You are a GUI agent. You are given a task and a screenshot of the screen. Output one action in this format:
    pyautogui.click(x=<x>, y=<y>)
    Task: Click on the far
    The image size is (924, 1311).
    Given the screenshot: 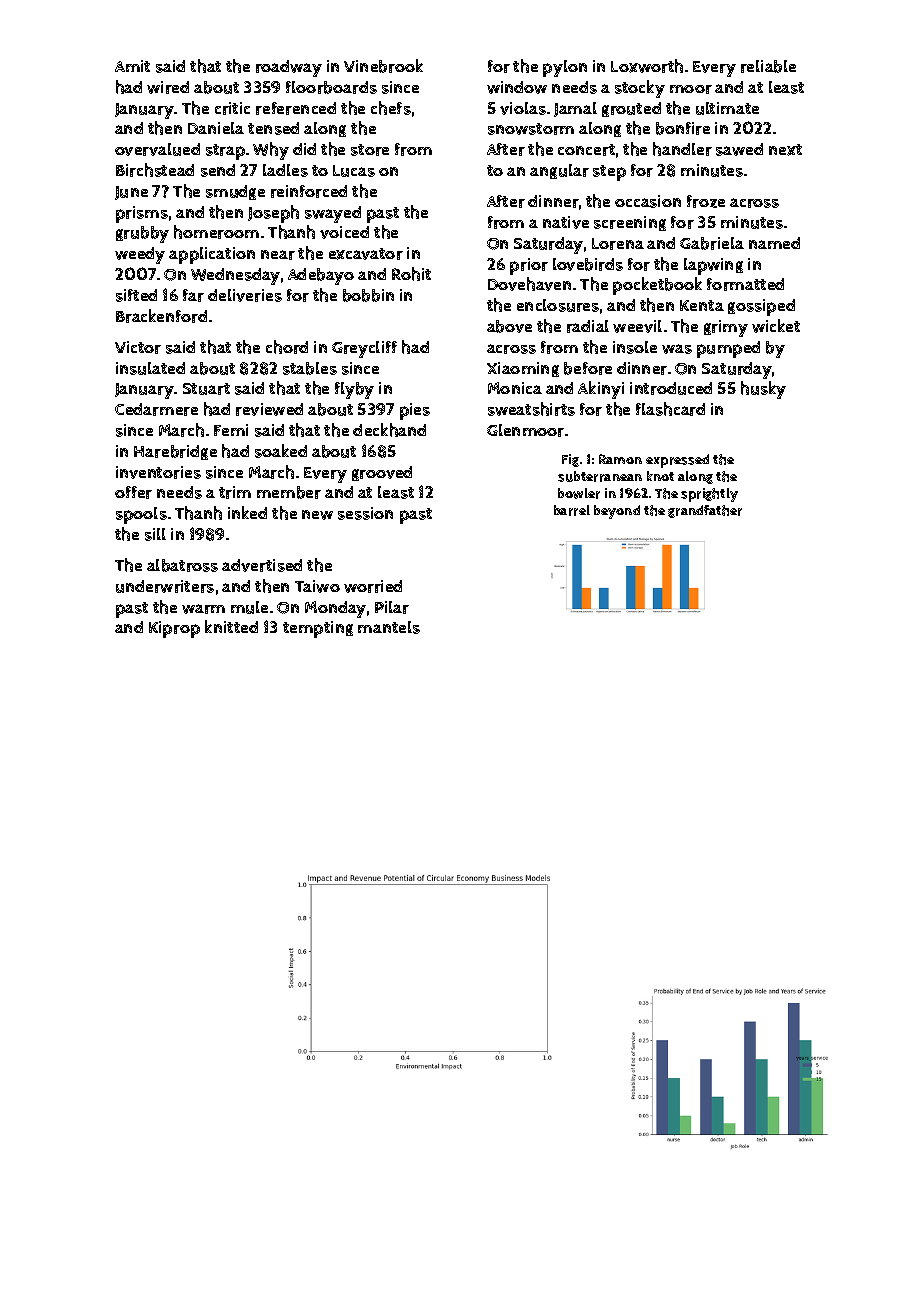 What is the action you would take?
    pyautogui.click(x=193, y=295)
